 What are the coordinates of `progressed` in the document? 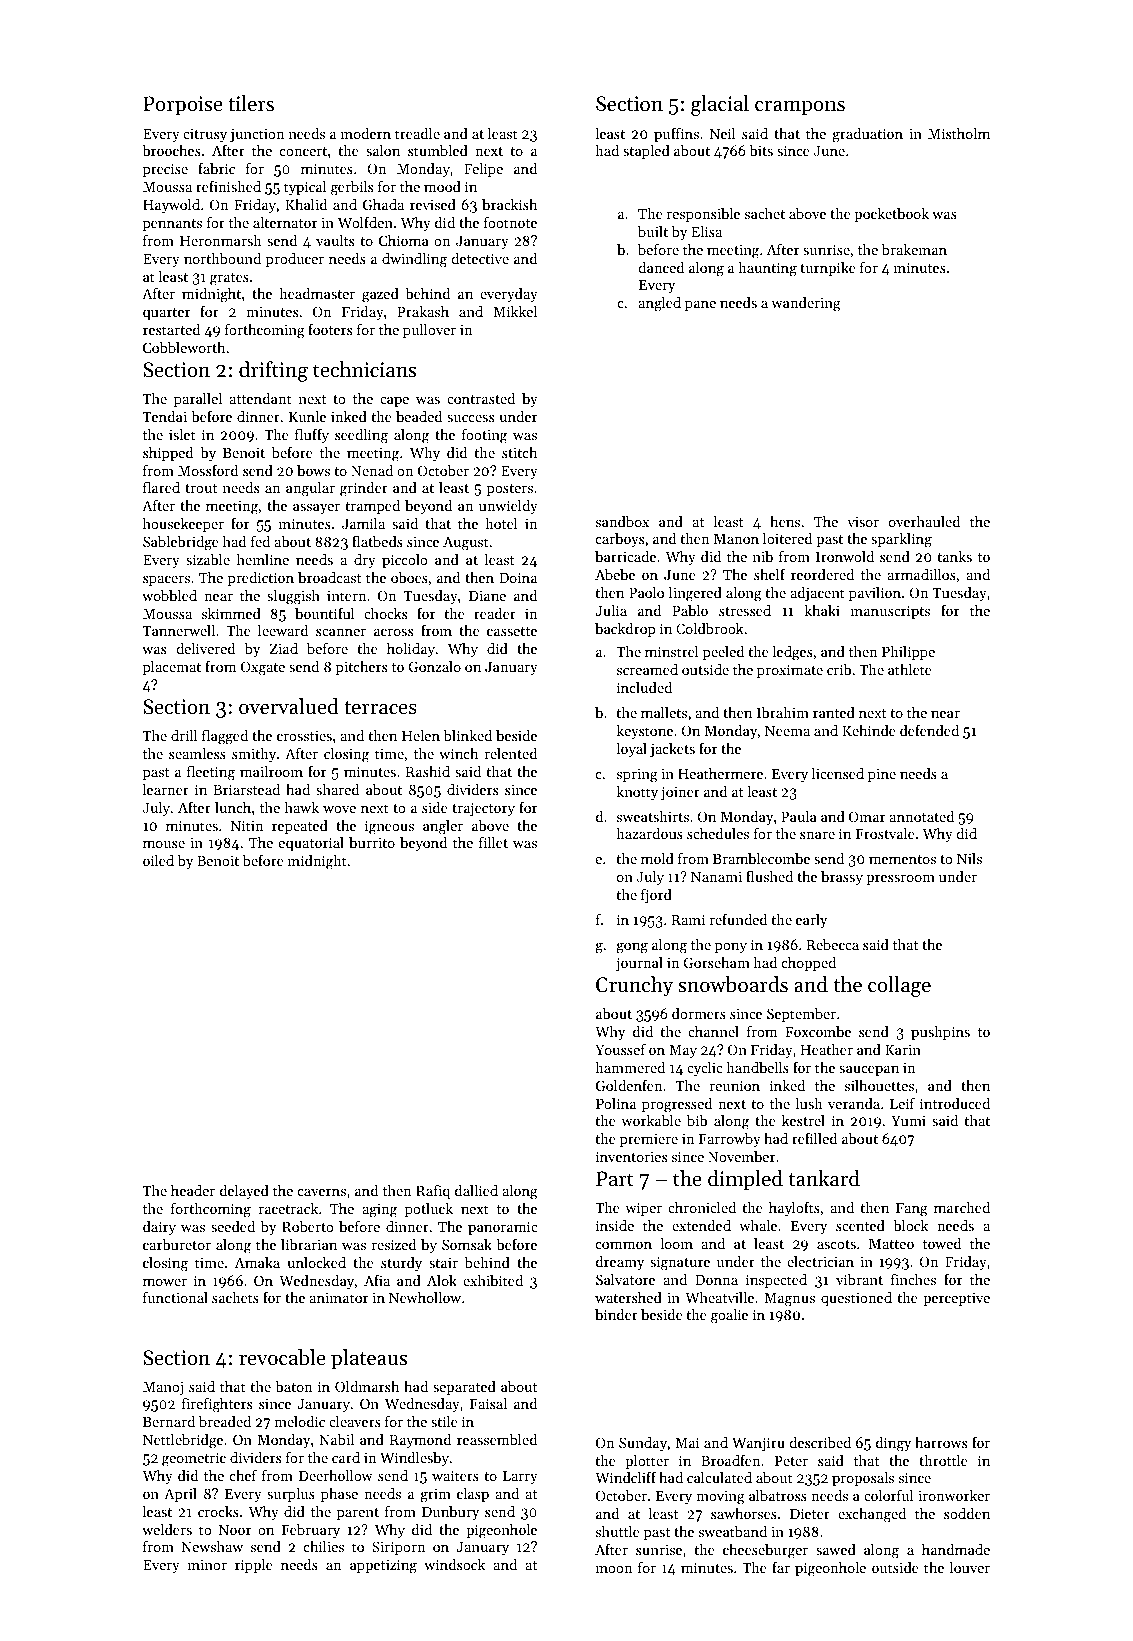 It's located at (677, 1105).
